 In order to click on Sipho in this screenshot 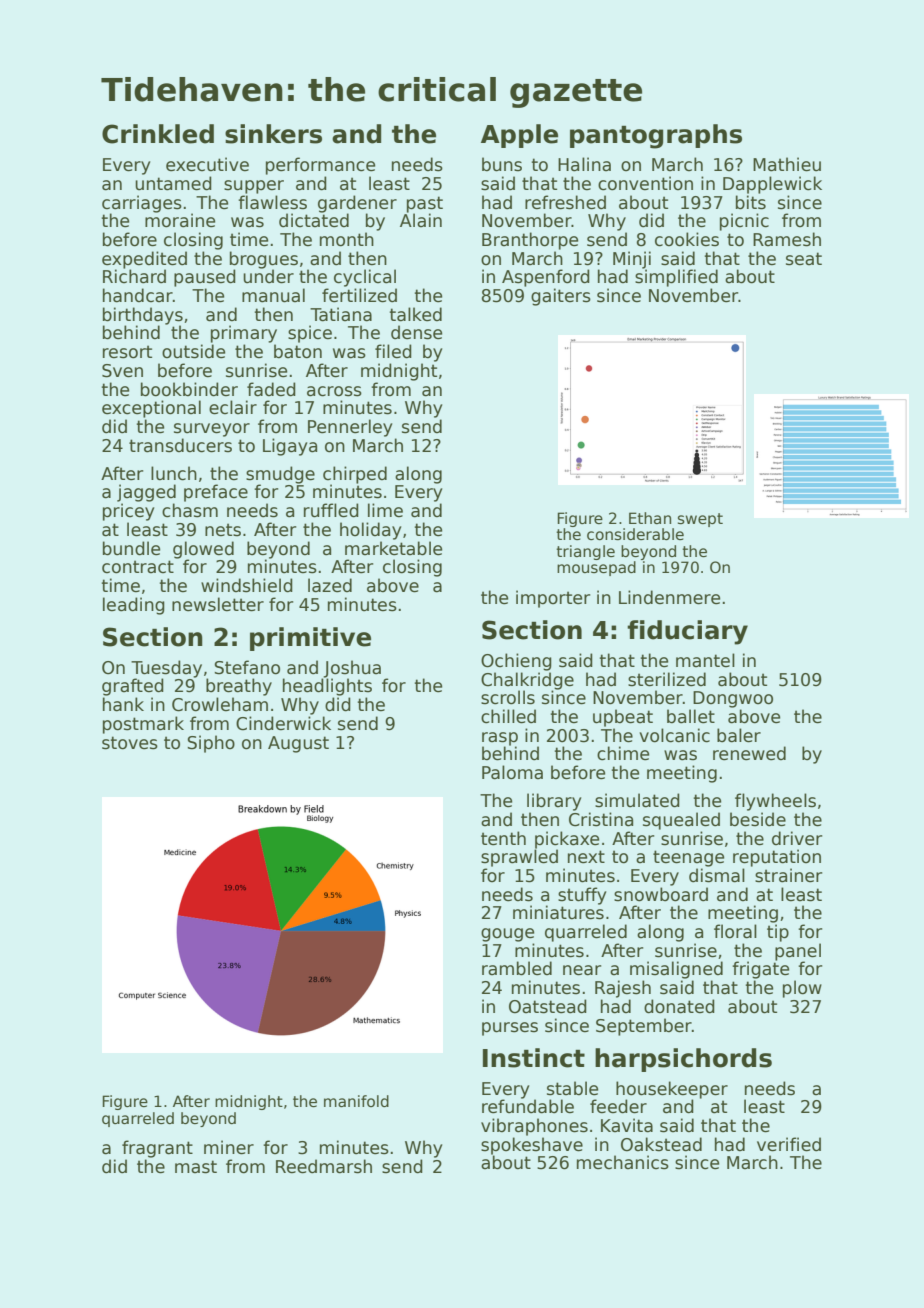, I will do `click(211, 744)`.
